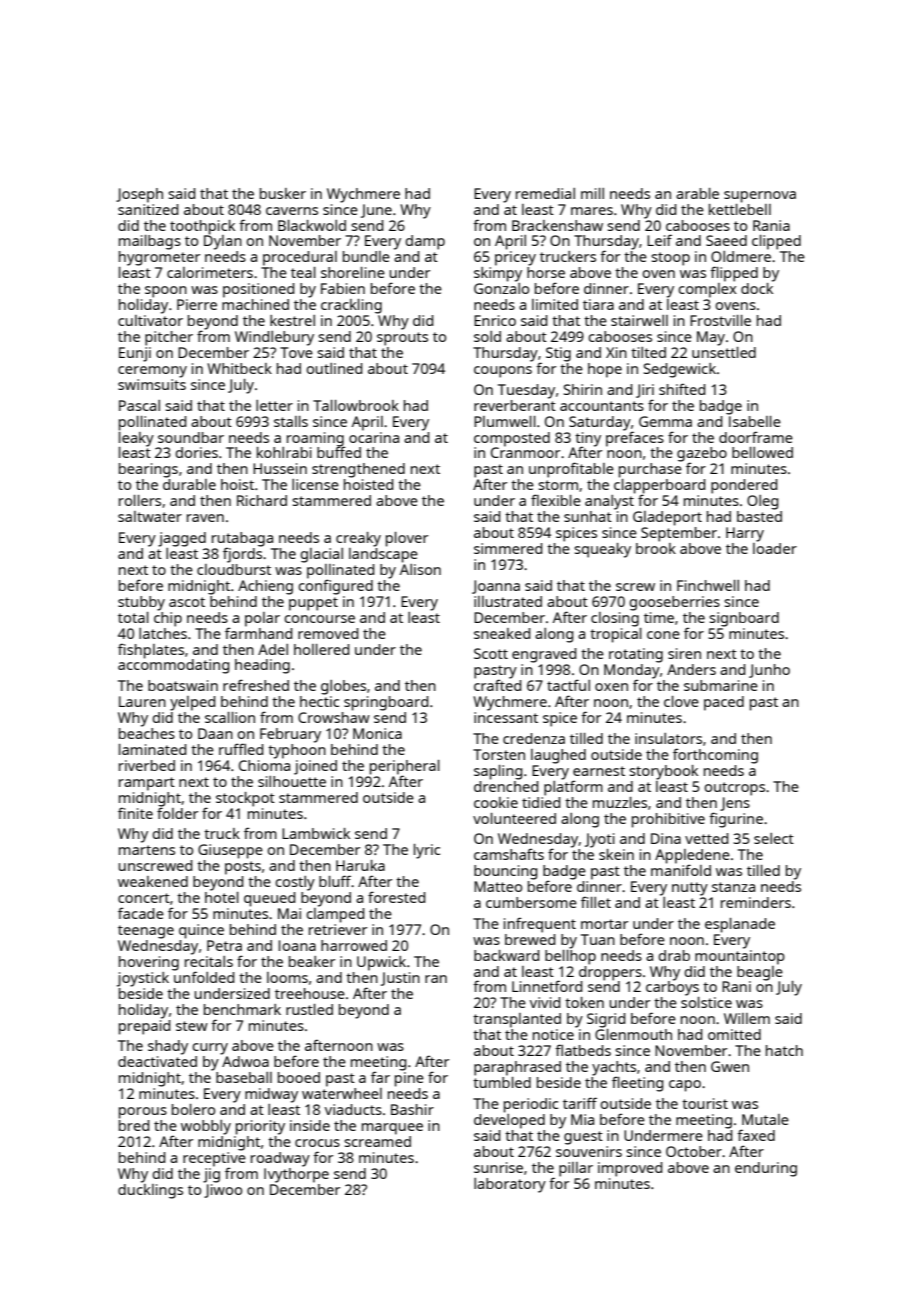 The image size is (924, 1308). What do you see at coordinates (724, 352) in the screenshot?
I see `unsettled` at bounding box center [724, 352].
